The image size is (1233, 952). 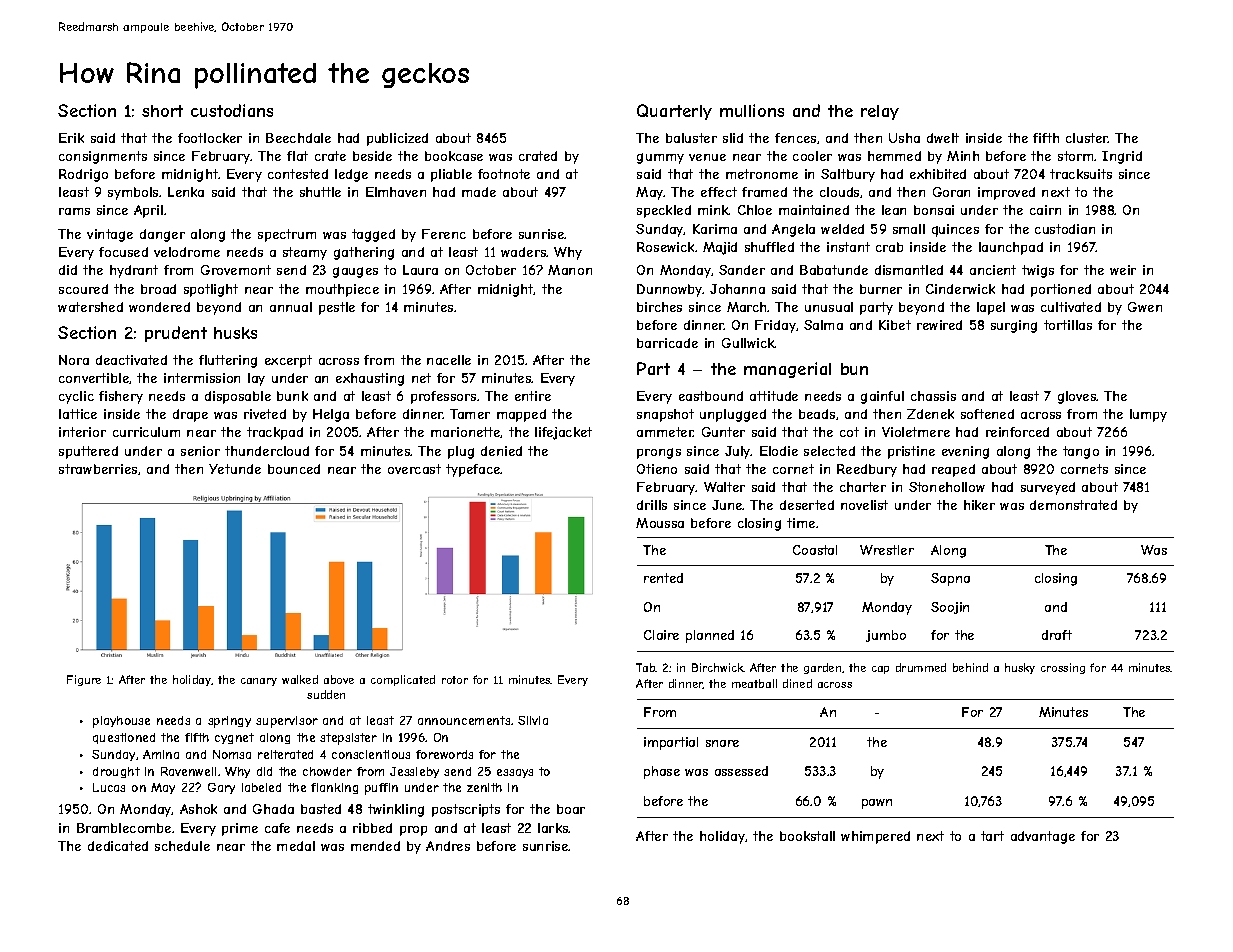 I want to click on relay, so click(x=880, y=112).
